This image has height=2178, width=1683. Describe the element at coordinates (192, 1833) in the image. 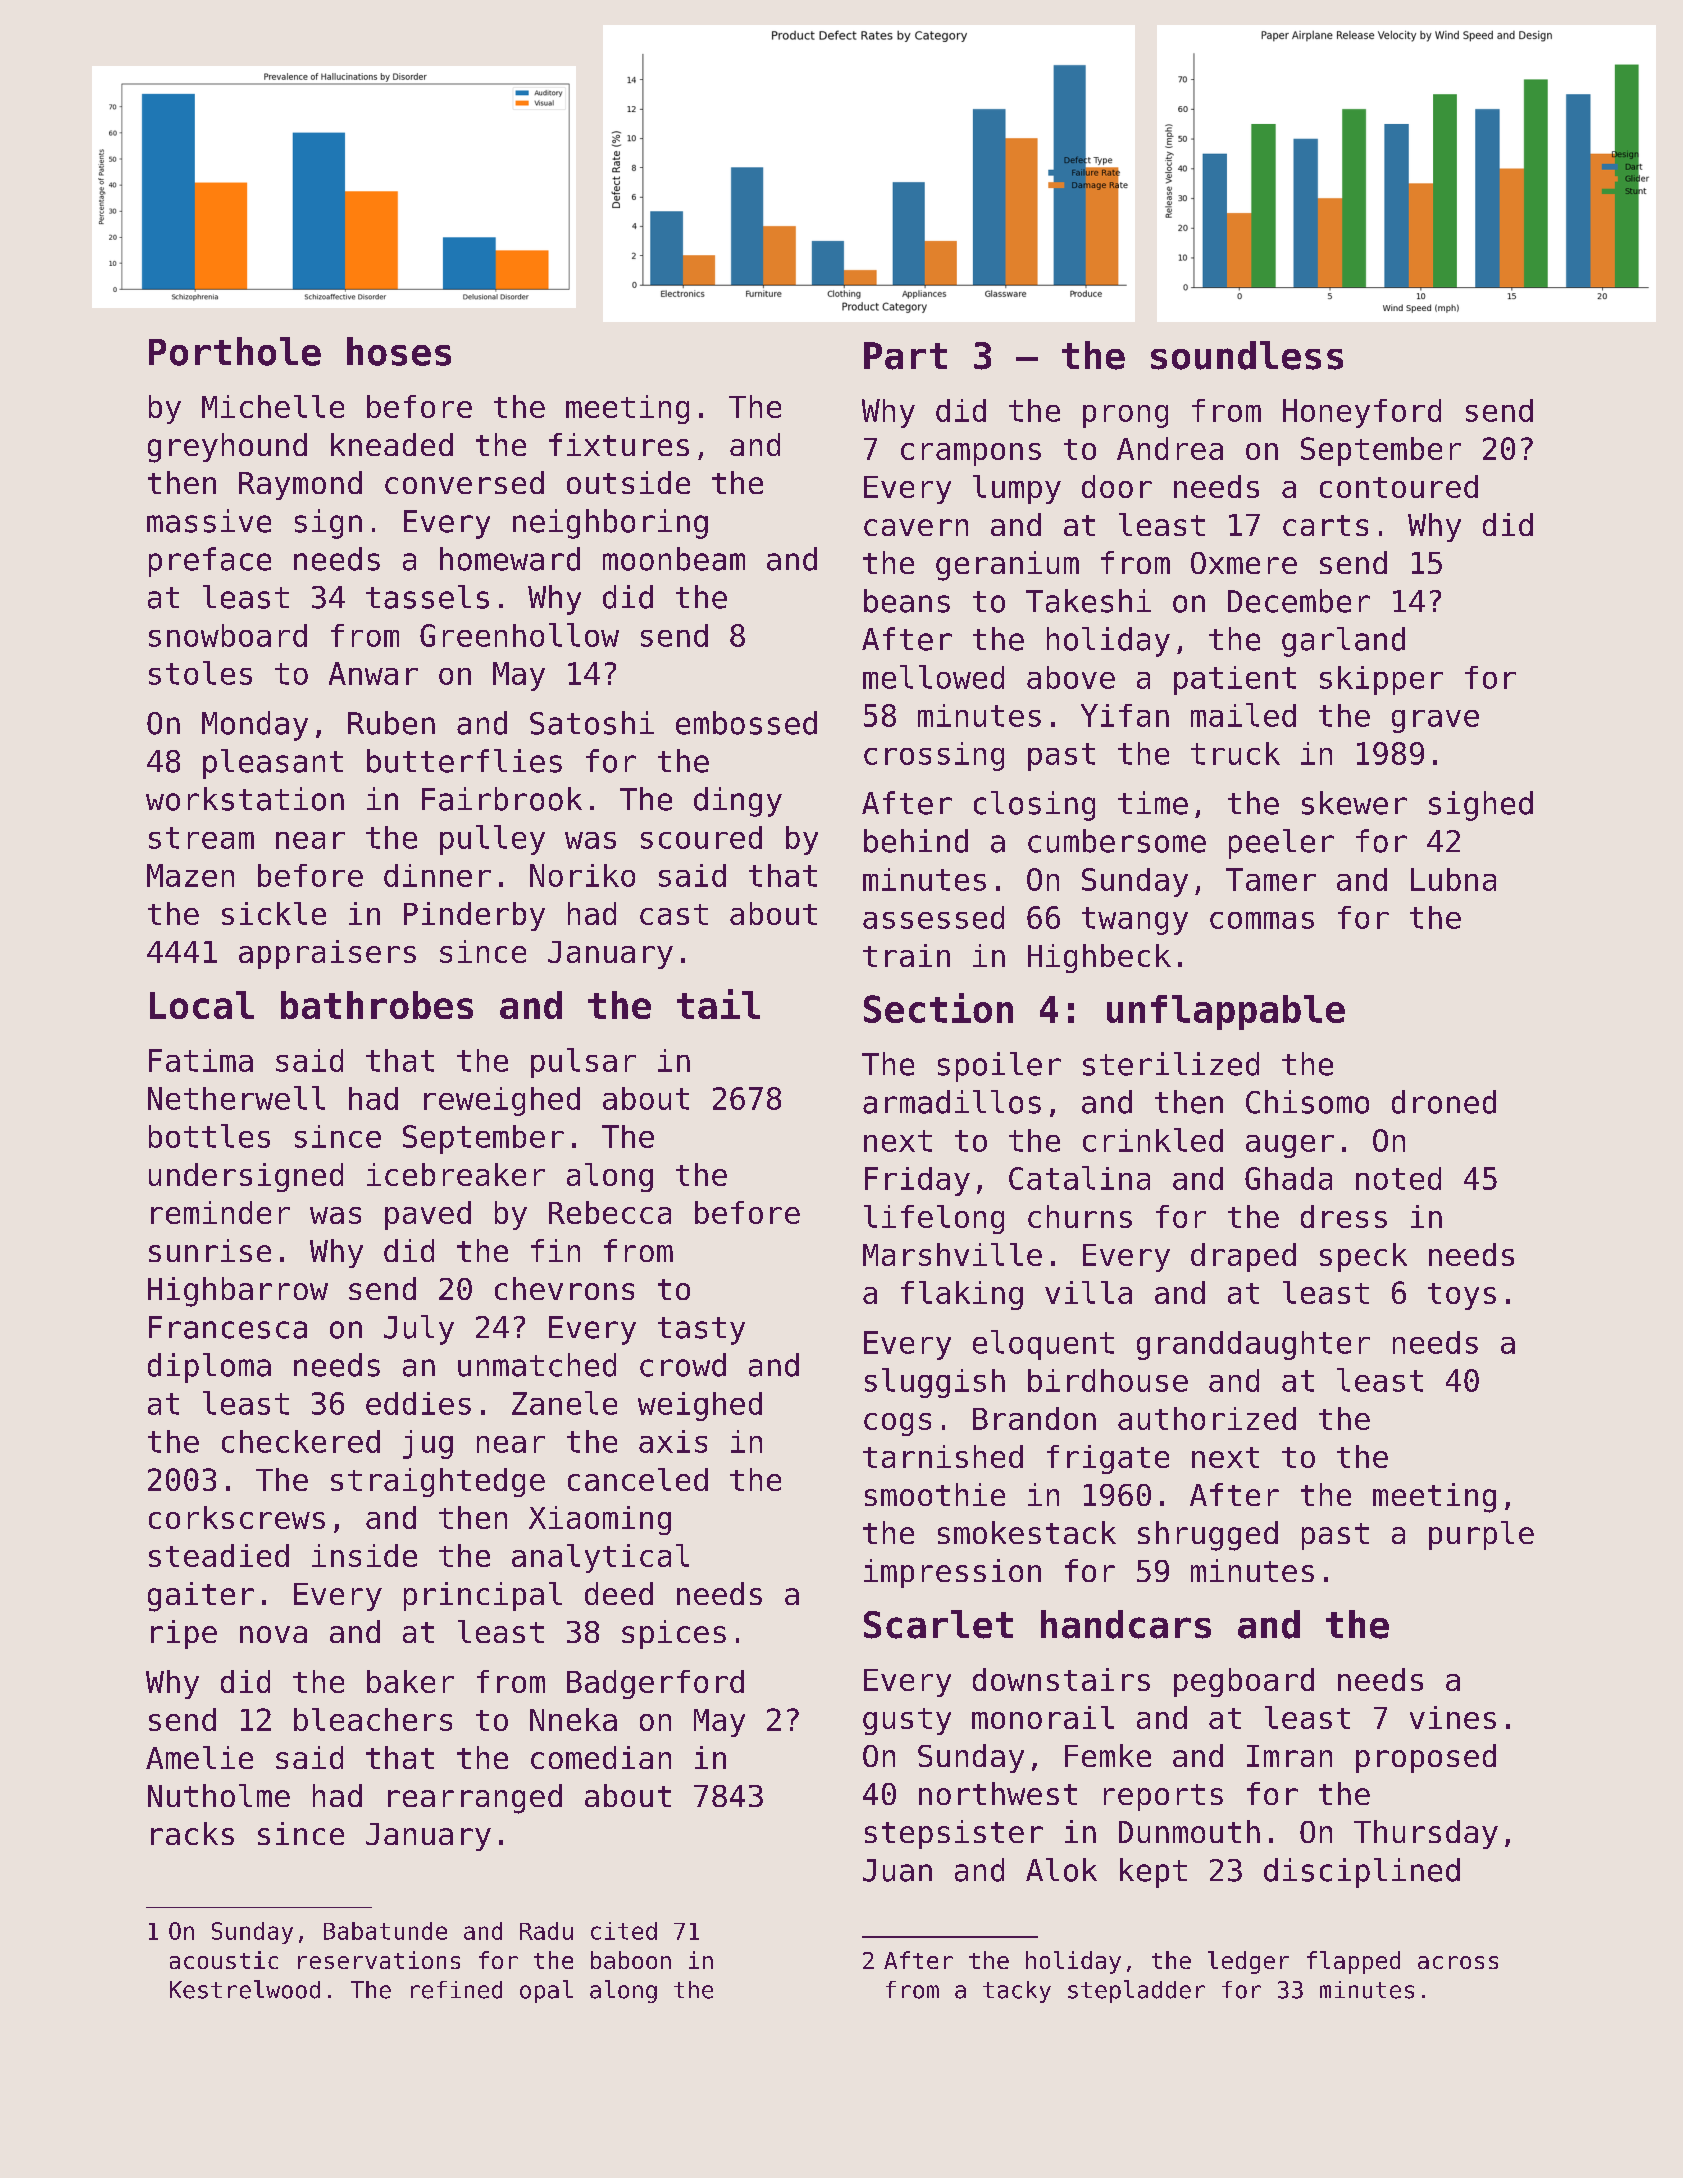

I see `racks` at that location.
